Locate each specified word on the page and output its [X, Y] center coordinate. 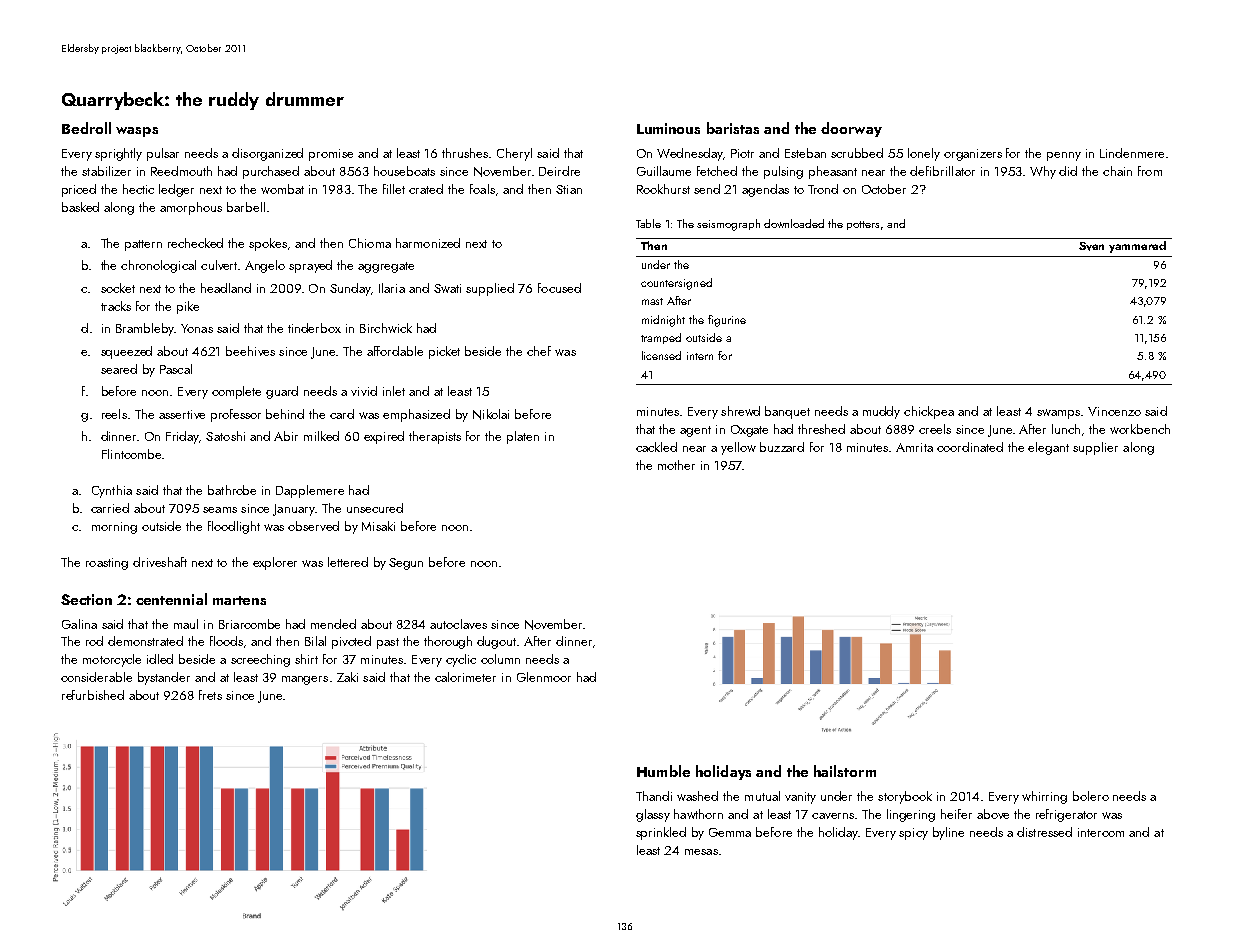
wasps [137, 132]
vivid [364, 391]
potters [863, 225]
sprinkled [661, 833]
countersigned [676, 284]
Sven [1091, 246]
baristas [733, 128]
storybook [905, 797]
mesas [701, 852]
